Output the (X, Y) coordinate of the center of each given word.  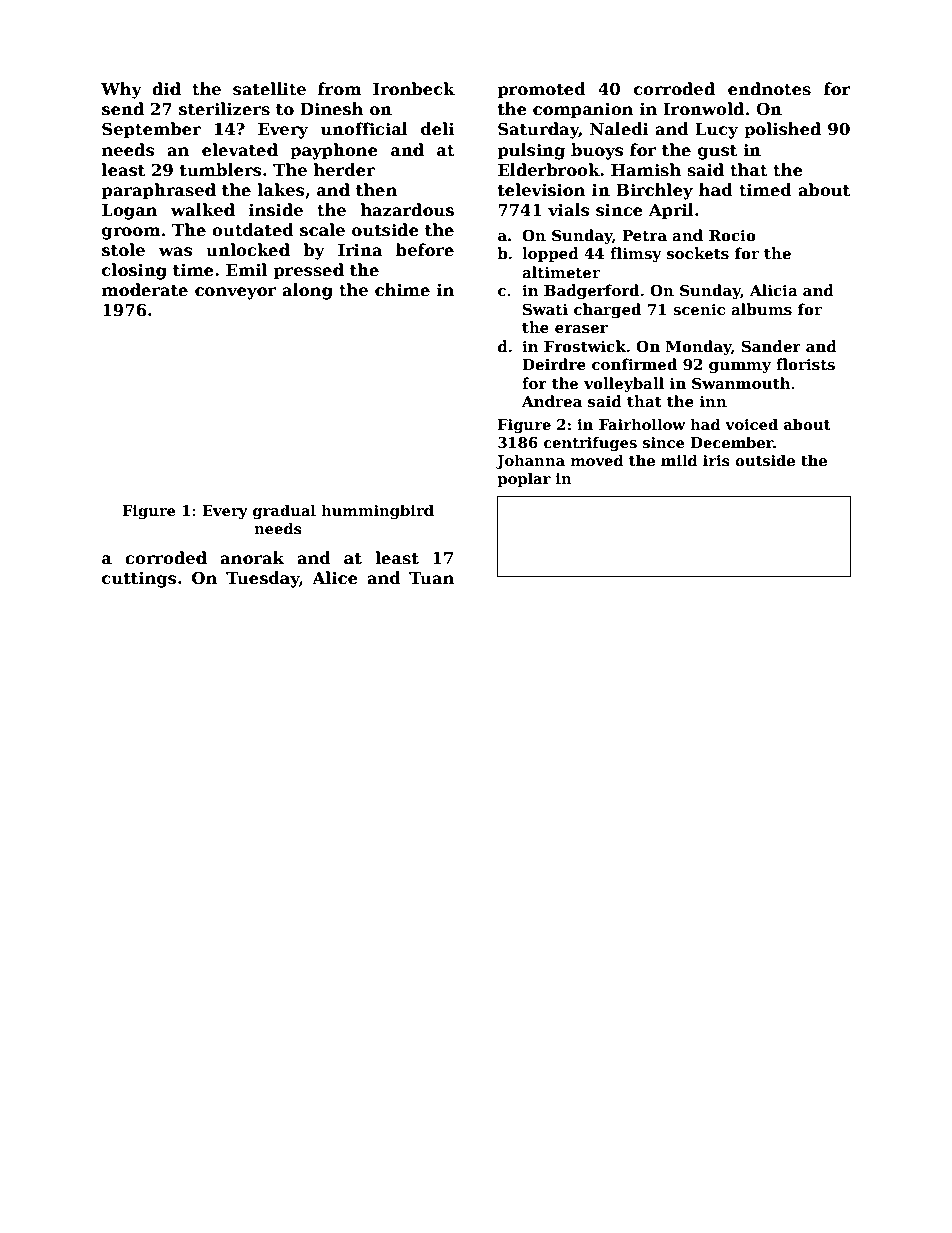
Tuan (432, 578)
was (176, 252)
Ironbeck (414, 89)
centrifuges (590, 443)
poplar (524, 479)
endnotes (769, 89)
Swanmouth (741, 383)
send (123, 109)
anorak (252, 558)
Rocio (732, 235)
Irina (360, 250)
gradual (284, 511)
